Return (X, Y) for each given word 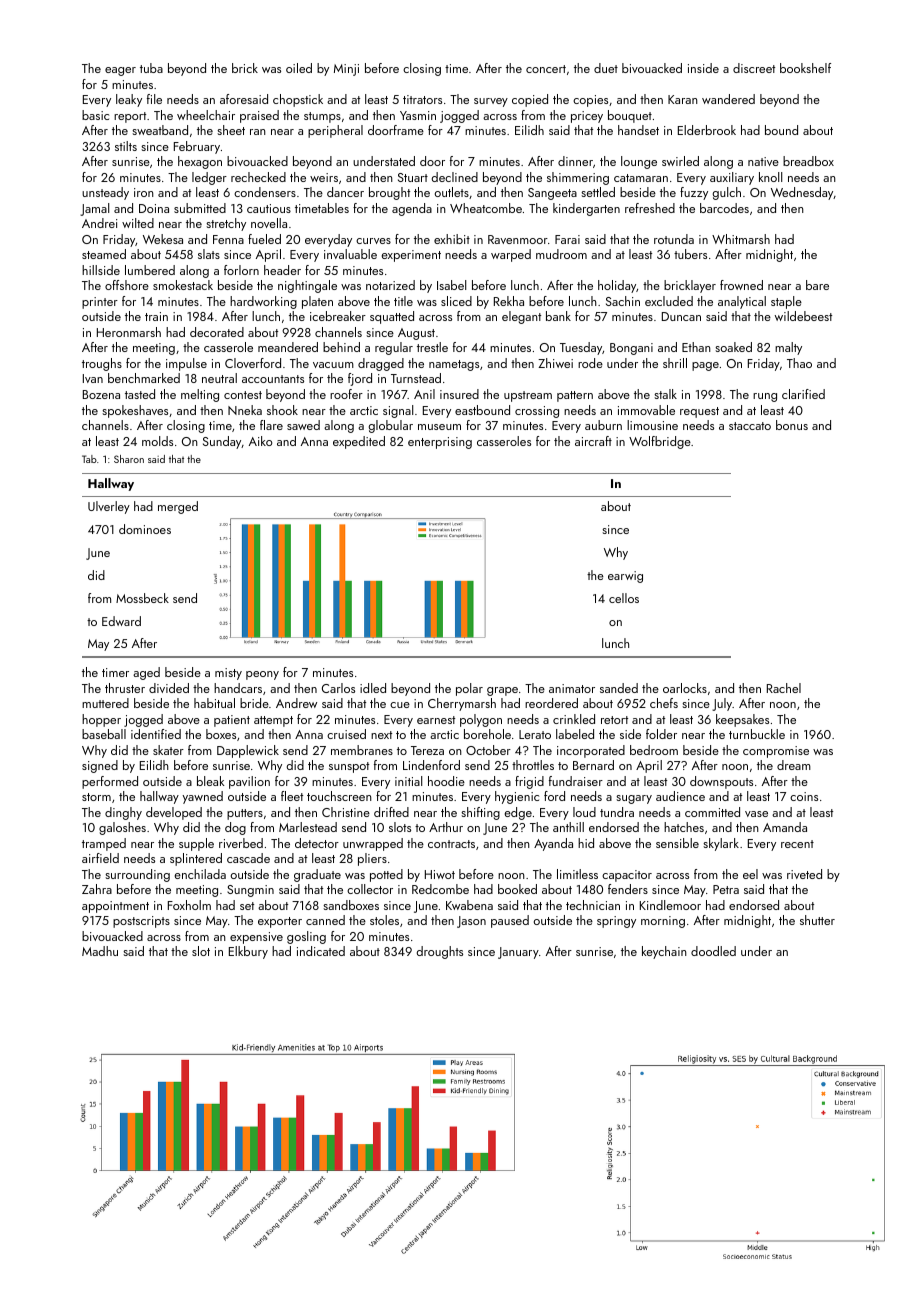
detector (317, 843)
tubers (690, 254)
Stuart (413, 177)
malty (788, 348)
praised (259, 116)
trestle (432, 347)
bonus (792, 425)
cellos (624, 598)
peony (262, 675)
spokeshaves (135, 411)
